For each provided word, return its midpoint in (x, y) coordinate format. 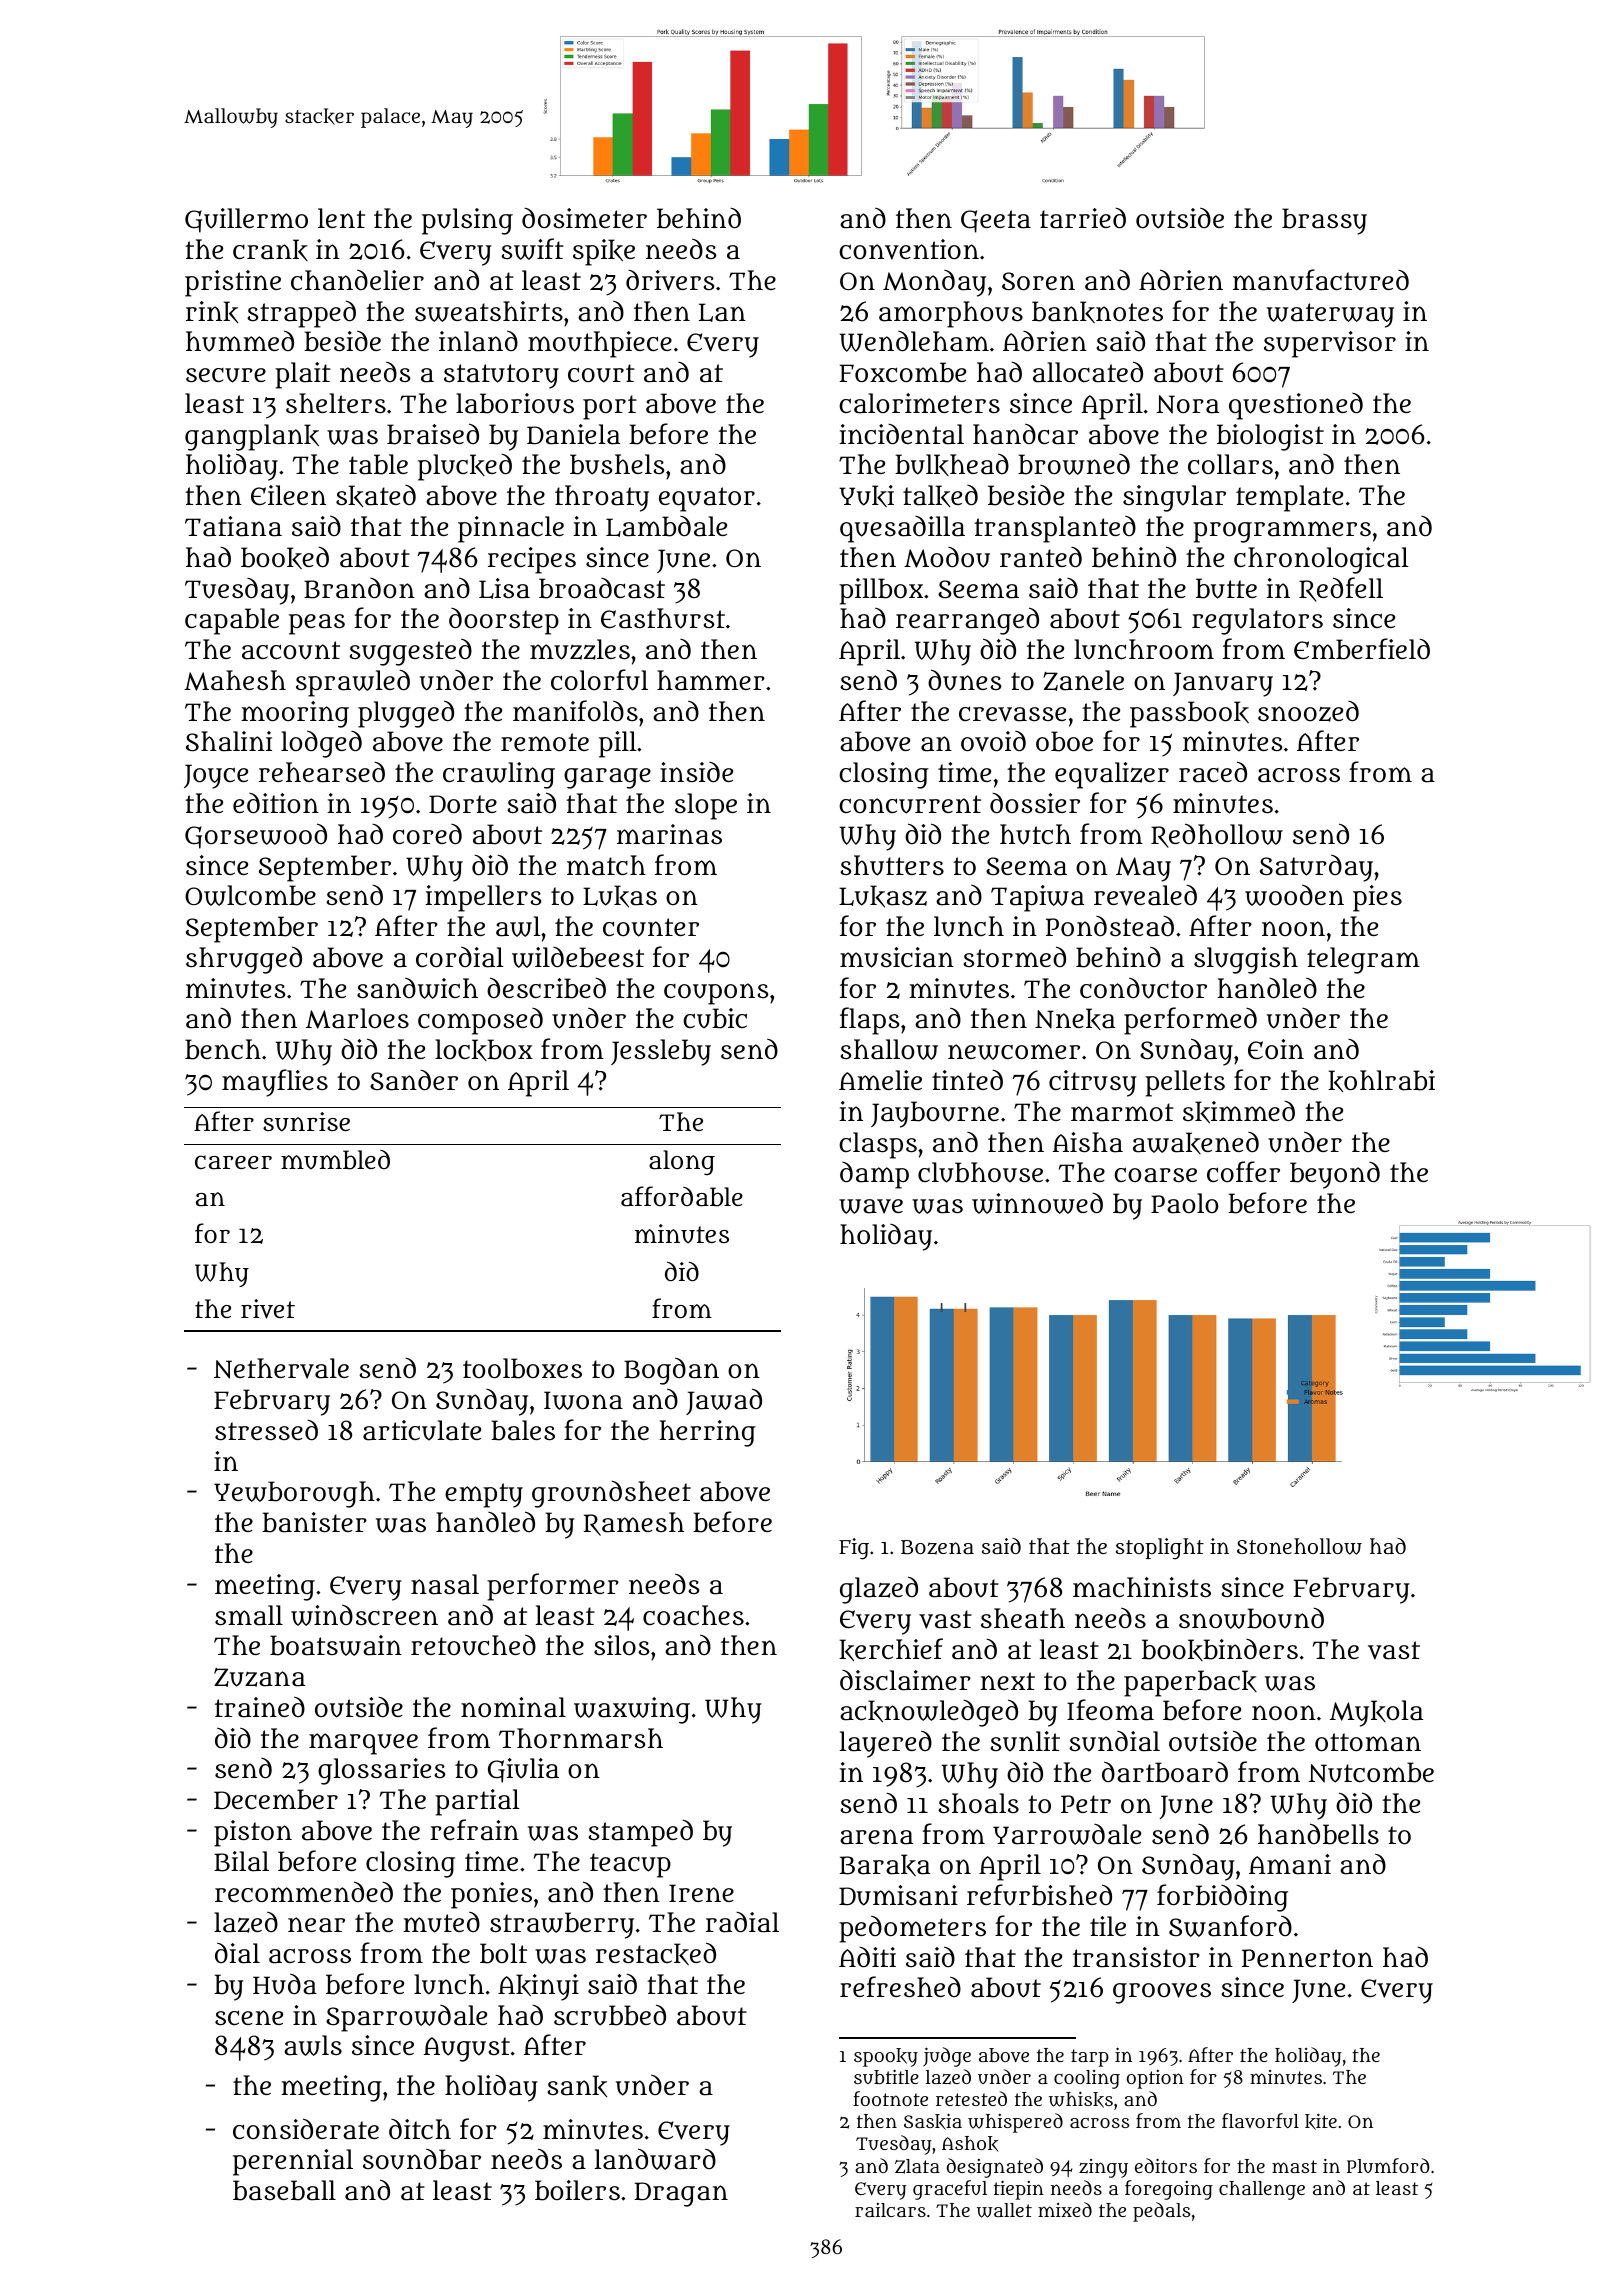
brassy (1324, 221)
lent (341, 218)
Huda (285, 1984)
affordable (682, 1196)
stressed (266, 1430)
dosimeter (584, 218)
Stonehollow (1299, 1546)
